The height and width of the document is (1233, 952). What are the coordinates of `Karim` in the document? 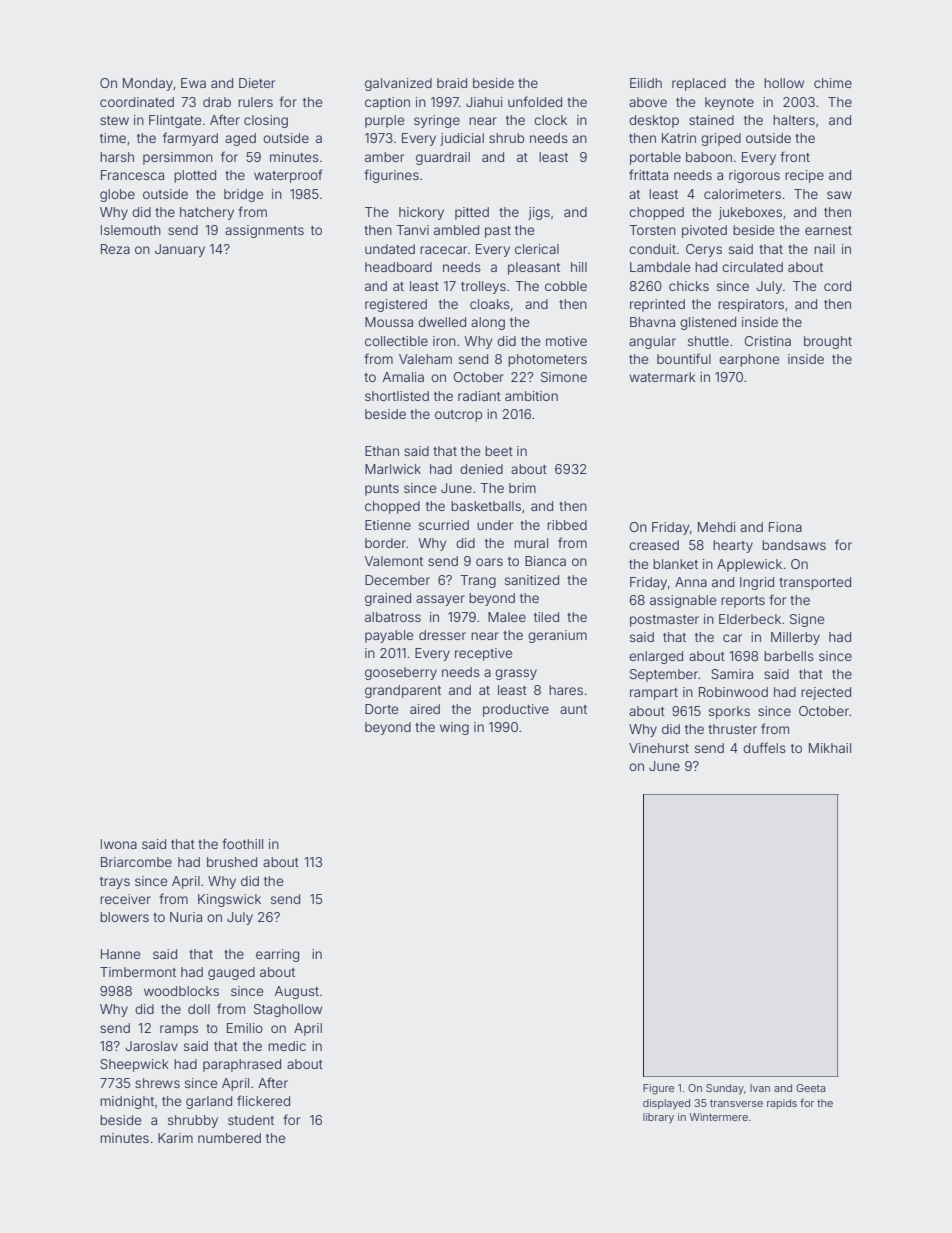 It's located at (175, 1138).
